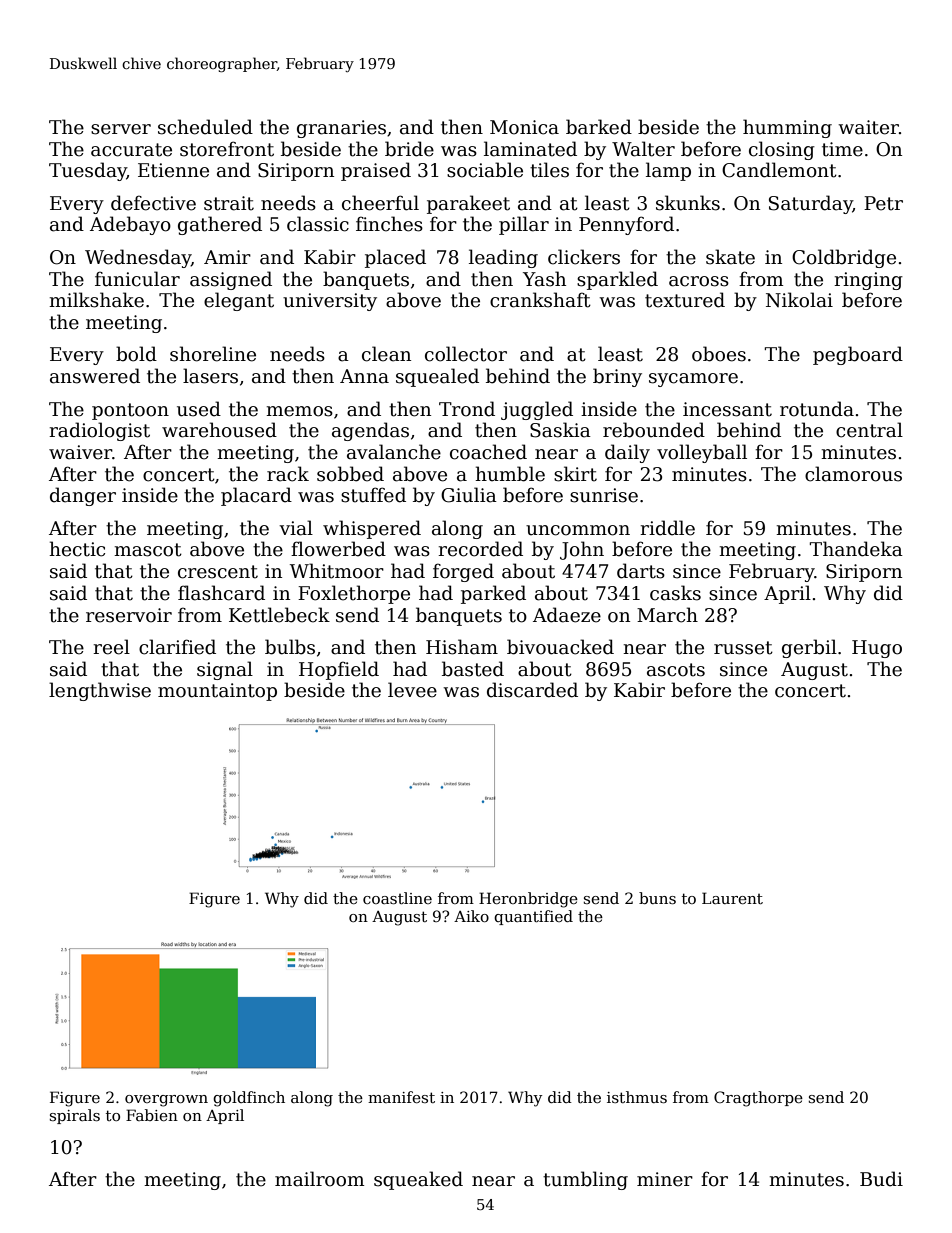  Describe the element at coordinates (732, 898) in the screenshot. I see `Laurent` at that location.
